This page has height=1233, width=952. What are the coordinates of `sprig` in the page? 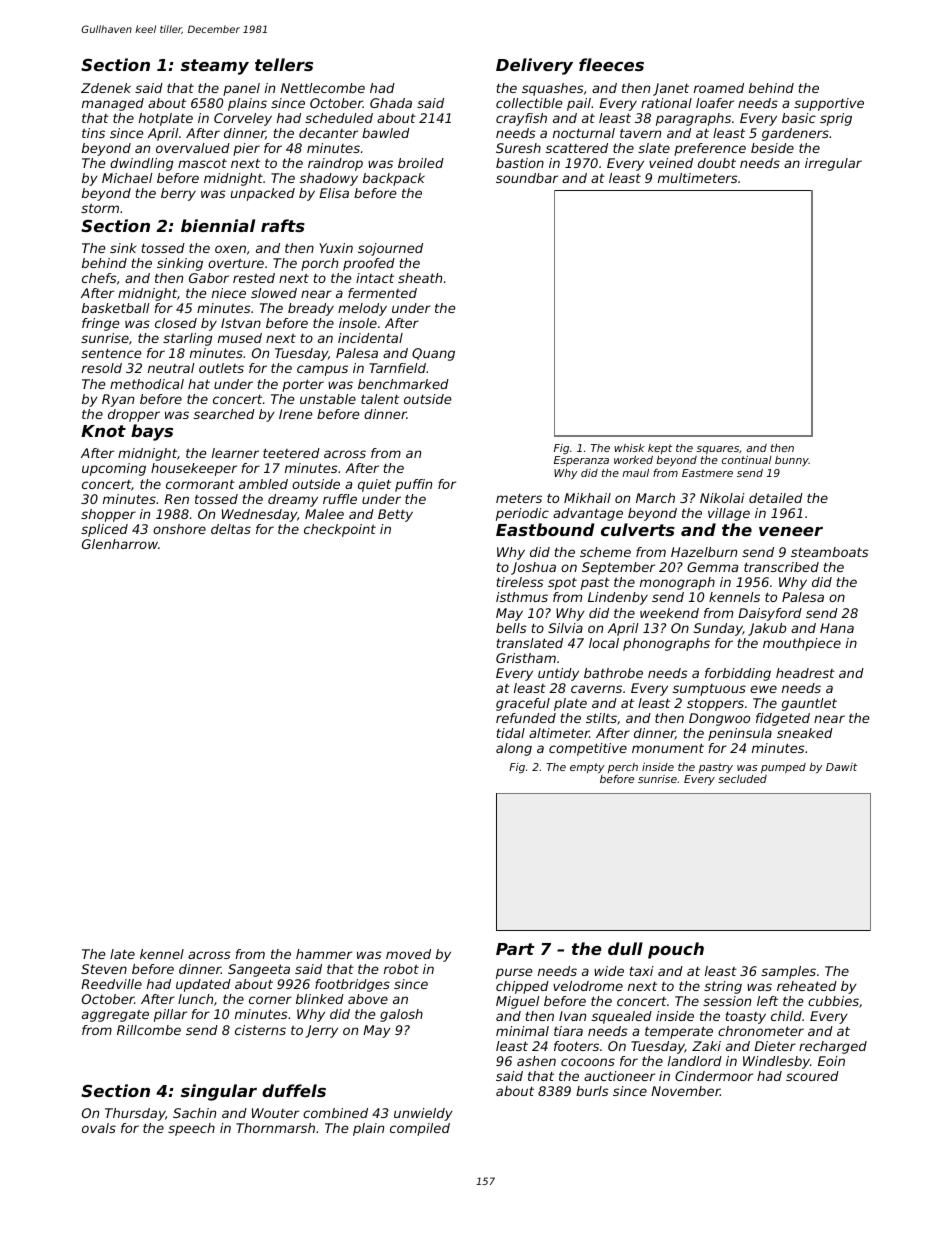 It's located at (836, 119).
